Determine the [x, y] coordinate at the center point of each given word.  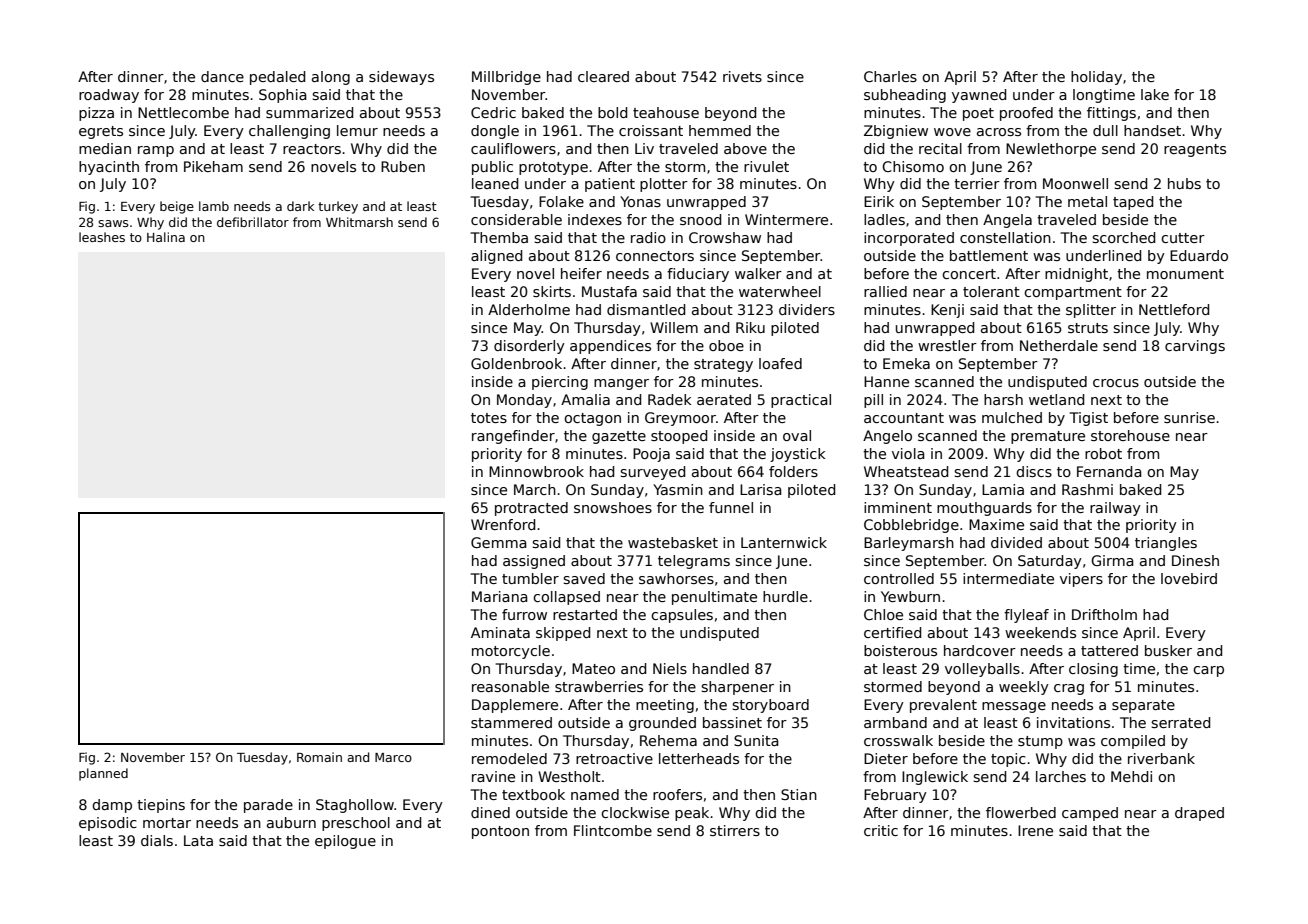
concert [969, 274]
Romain [319, 757]
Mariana [500, 596]
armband [895, 722]
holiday [1096, 78]
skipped [563, 634]
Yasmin [678, 489]
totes [489, 418]
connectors [655, 256]
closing [1093, 670]
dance [222, 76]
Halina [166, 237]
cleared [603, 76]
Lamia [1003, 489]
